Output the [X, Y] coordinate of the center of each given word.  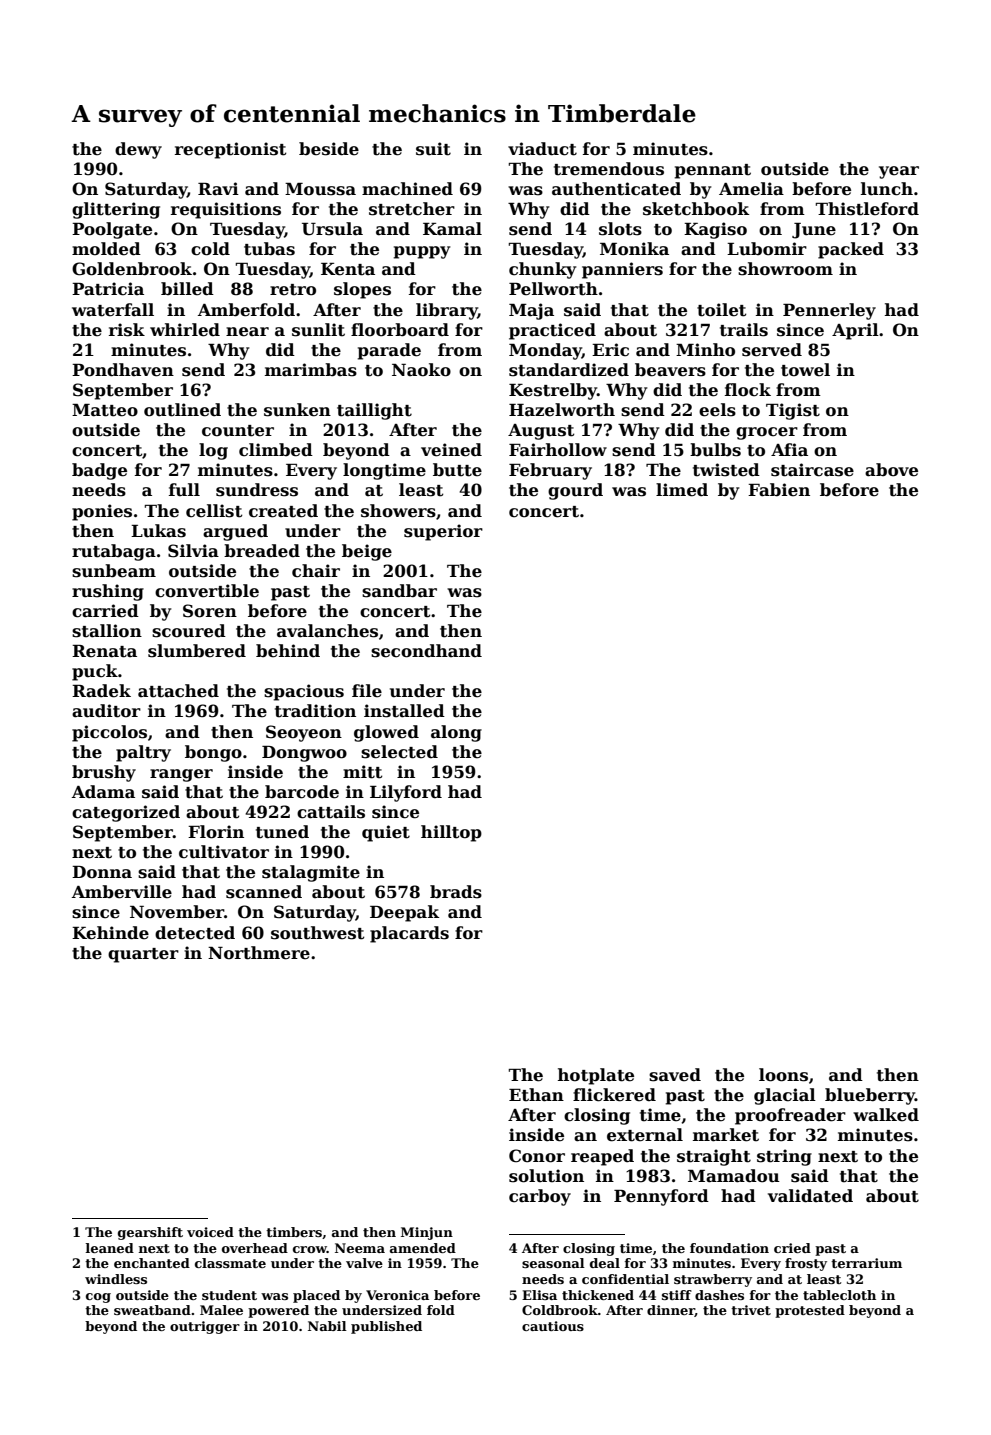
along [456, 733]
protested [810, 1311]
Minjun [427, 1233]
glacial [785, 1096]
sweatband [152, 1310]
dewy [138, 150]
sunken [297, 410]
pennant [713, 171]
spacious [304, 692]
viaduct [542, 149]
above [891, 470]
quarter [143, 955]
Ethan [536, 1095]
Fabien [779, 490]
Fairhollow [558, 450]
